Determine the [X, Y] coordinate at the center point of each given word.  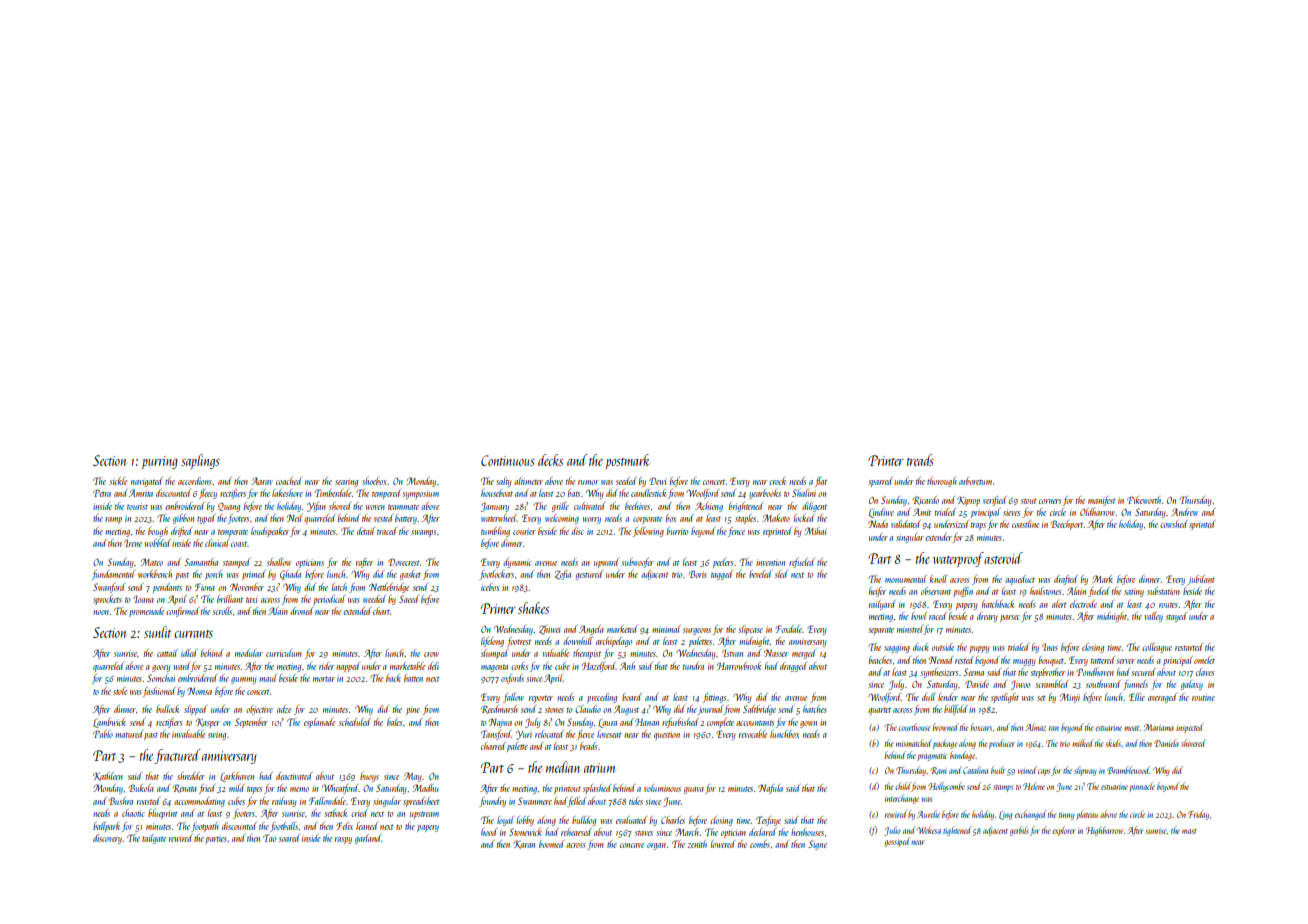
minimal [666, 629]
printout [567, 789]
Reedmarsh [499, 709]
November [247, 587]
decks [550, 460]
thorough [942, 482]
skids [1113, 743]
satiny [1134, 592]
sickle [118, 481]
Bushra [120, 801]
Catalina [975, 770]
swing [217, 735]
